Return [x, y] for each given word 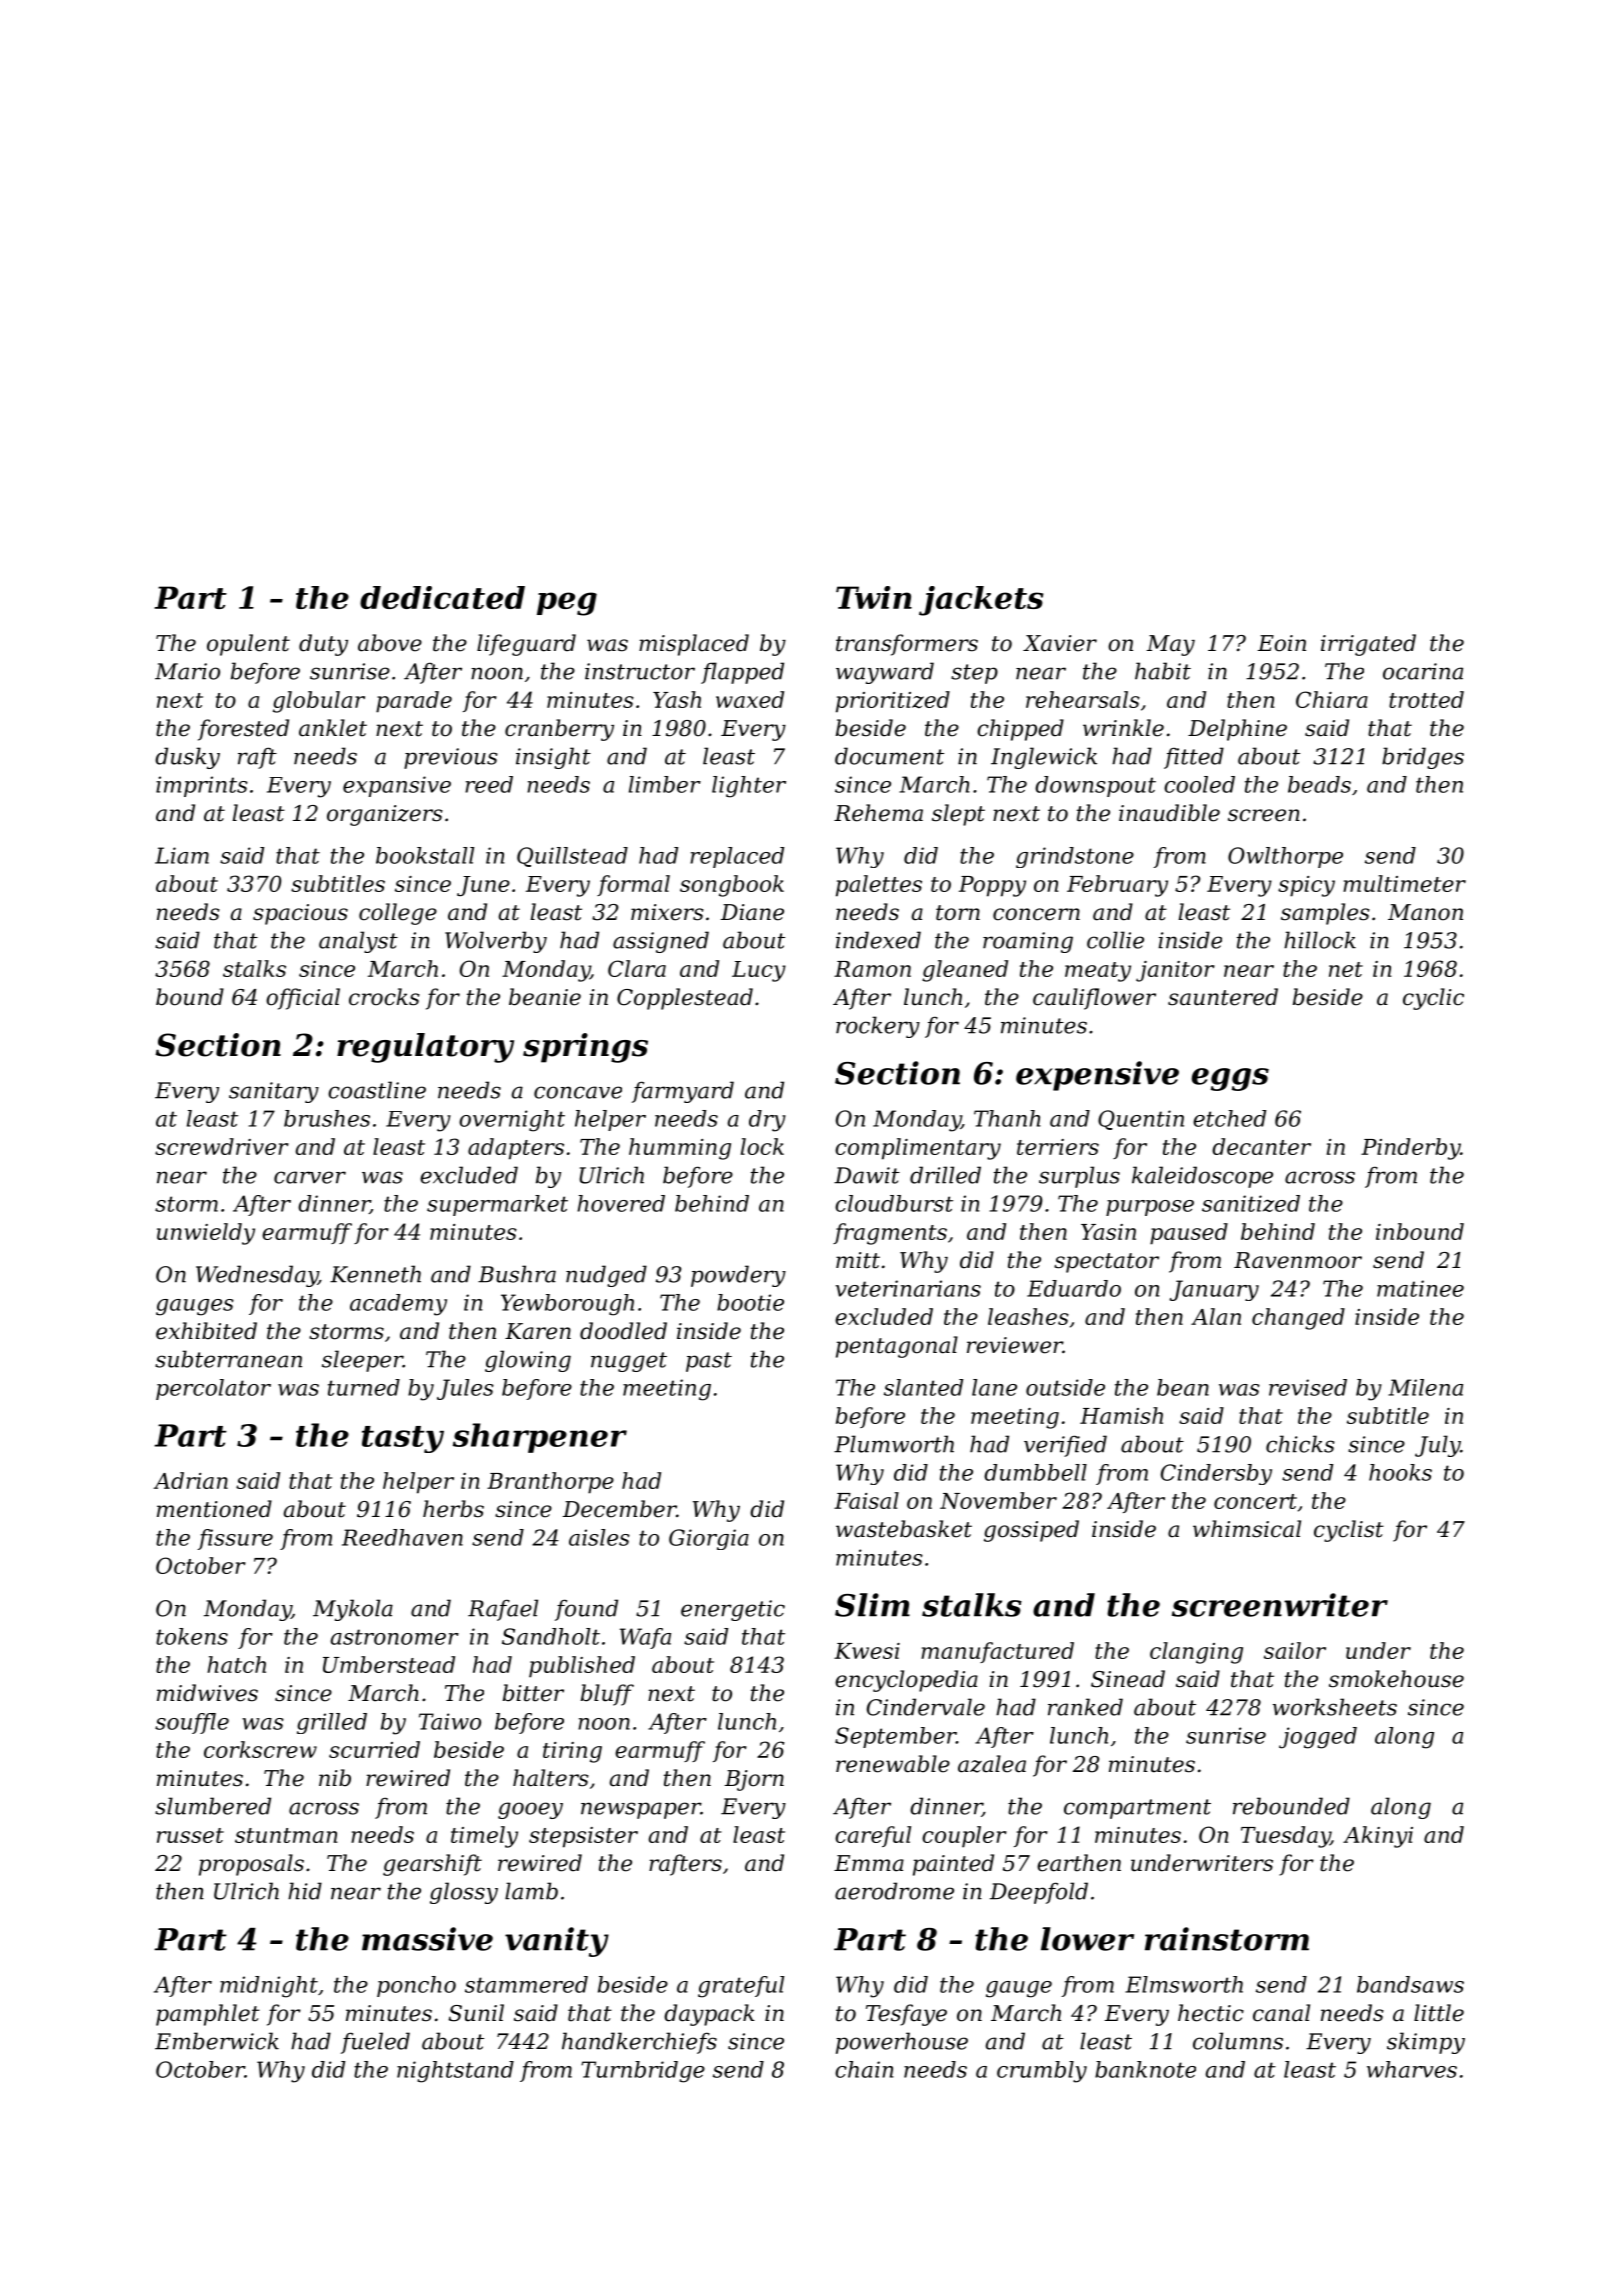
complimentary [918, 1149]
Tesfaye [906, 2015]
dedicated [442, 597]
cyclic [1433, 999]
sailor [1295, 1650]
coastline [377, 1090]
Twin [874, 597]
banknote [1145, 2069]
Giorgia [709, 1539]
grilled [332, 1723]
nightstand [455, 2072]
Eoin [1282, 643]
